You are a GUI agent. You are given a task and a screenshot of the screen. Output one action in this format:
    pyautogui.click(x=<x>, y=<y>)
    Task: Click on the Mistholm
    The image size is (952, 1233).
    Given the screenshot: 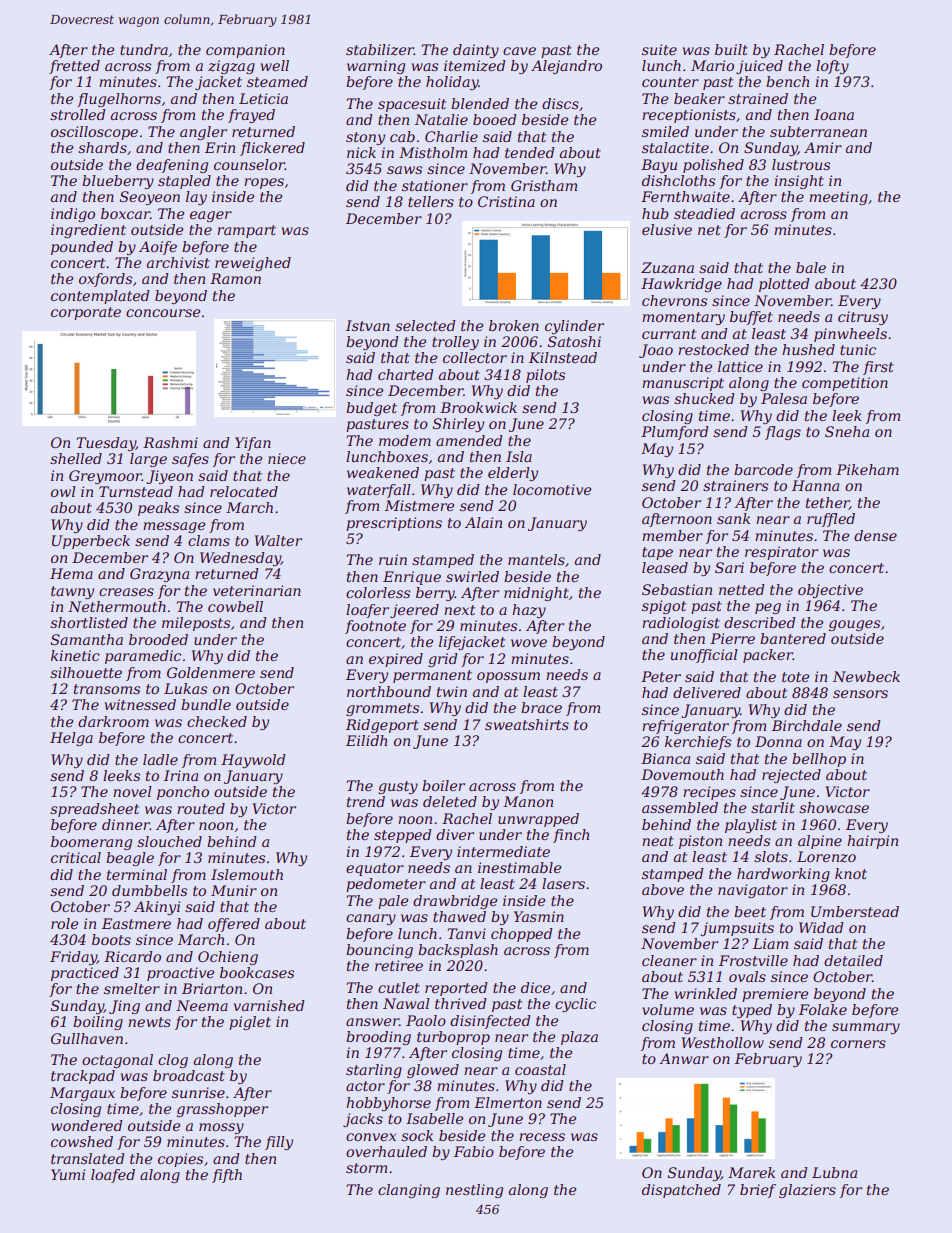 What is the action you would take?
    pyautogui.click(x=433, y=152)
